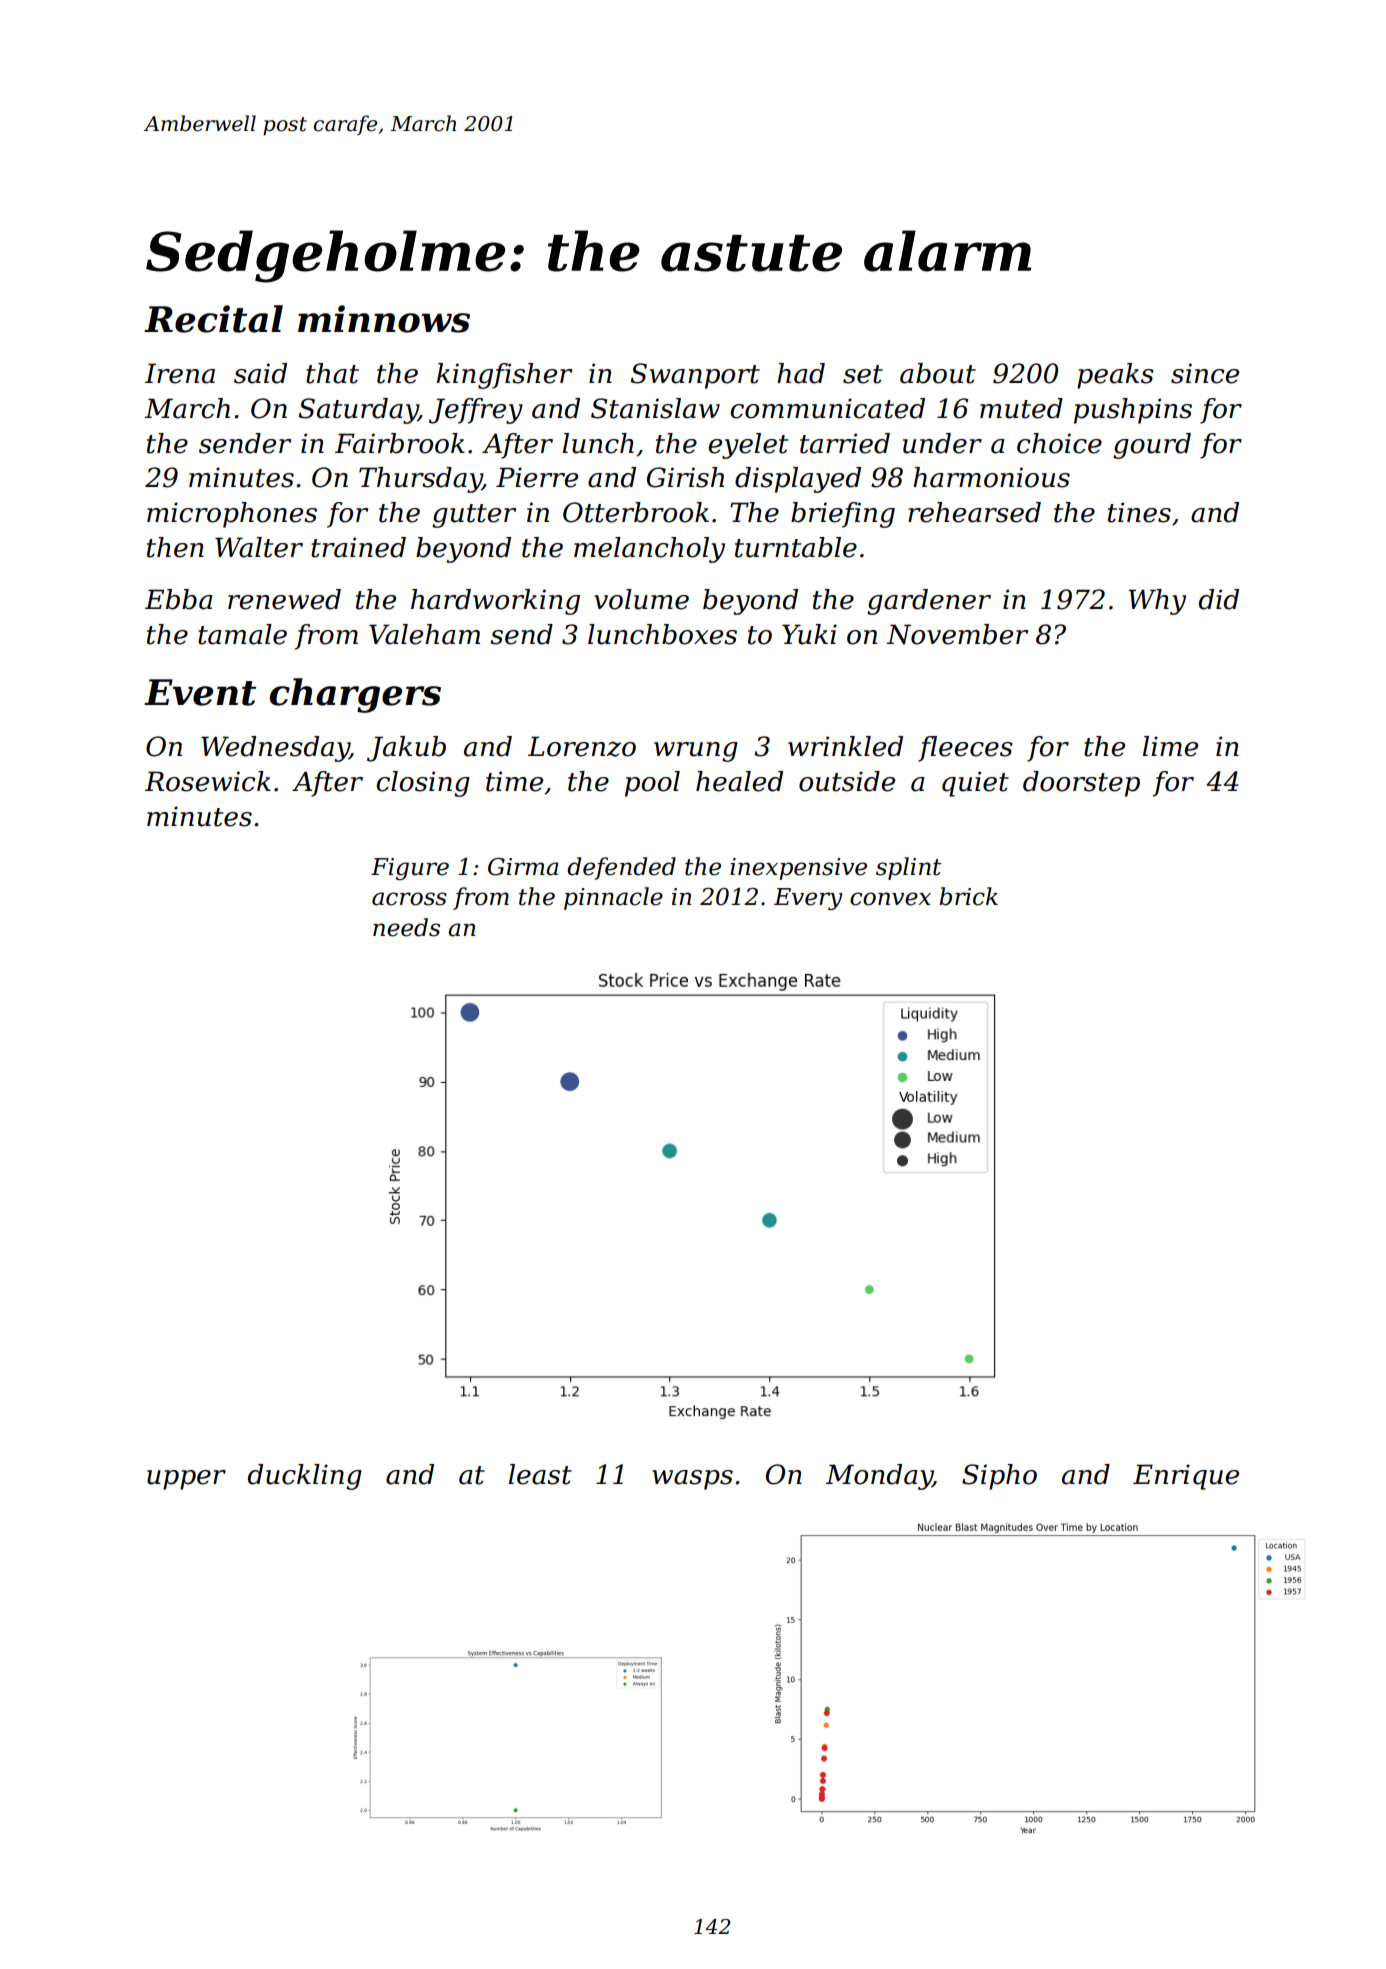 The width and height of the image is (1386, 1969). Describe the element at coordinates (504, 376) in the image. I see `kingfisher` at that location.
